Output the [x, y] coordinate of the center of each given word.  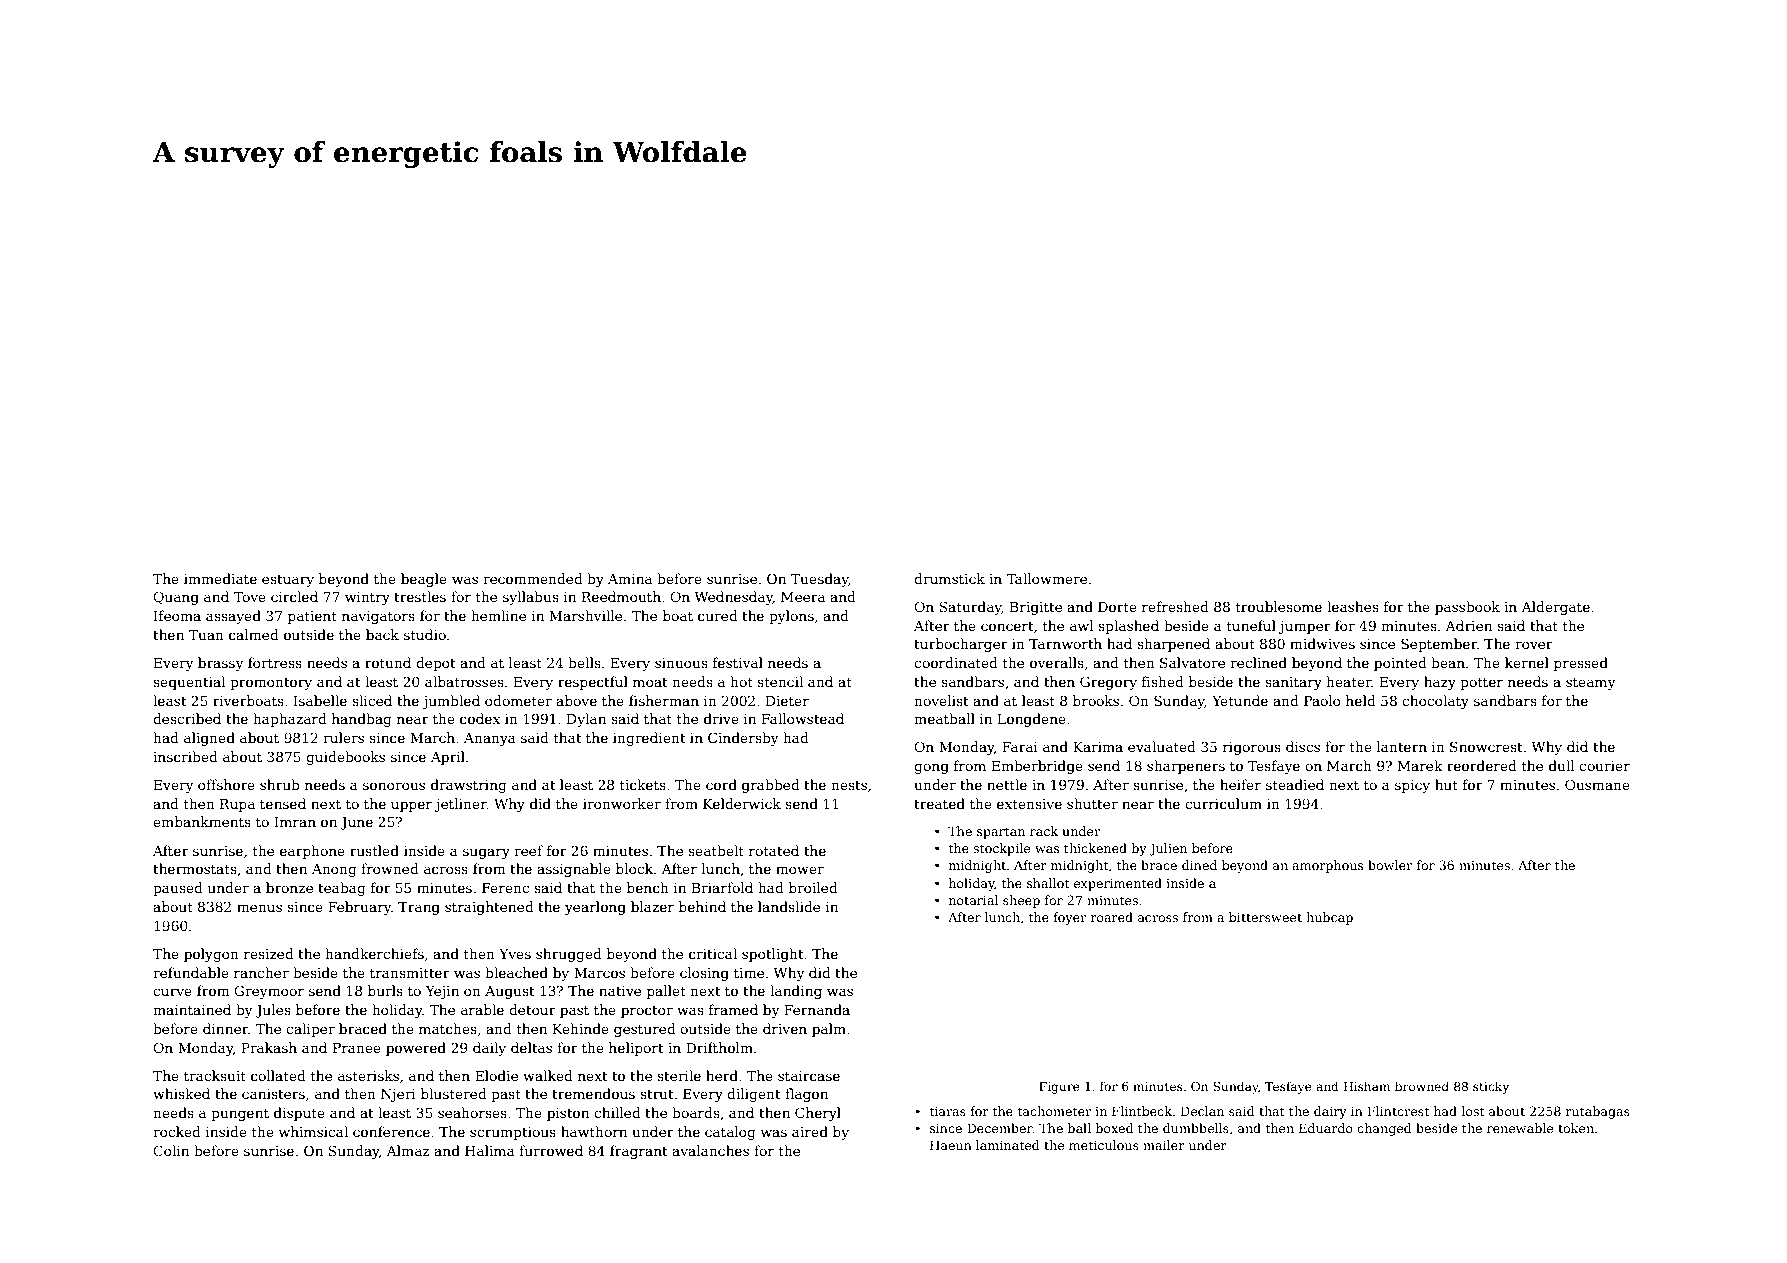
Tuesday [820, 580]
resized [269, 953]
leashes [1353, 606]
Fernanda [817, 1009]
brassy [221, 664]
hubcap [1329, 918]
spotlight [773, 955]
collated [278, 1075]
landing [796, 992]
